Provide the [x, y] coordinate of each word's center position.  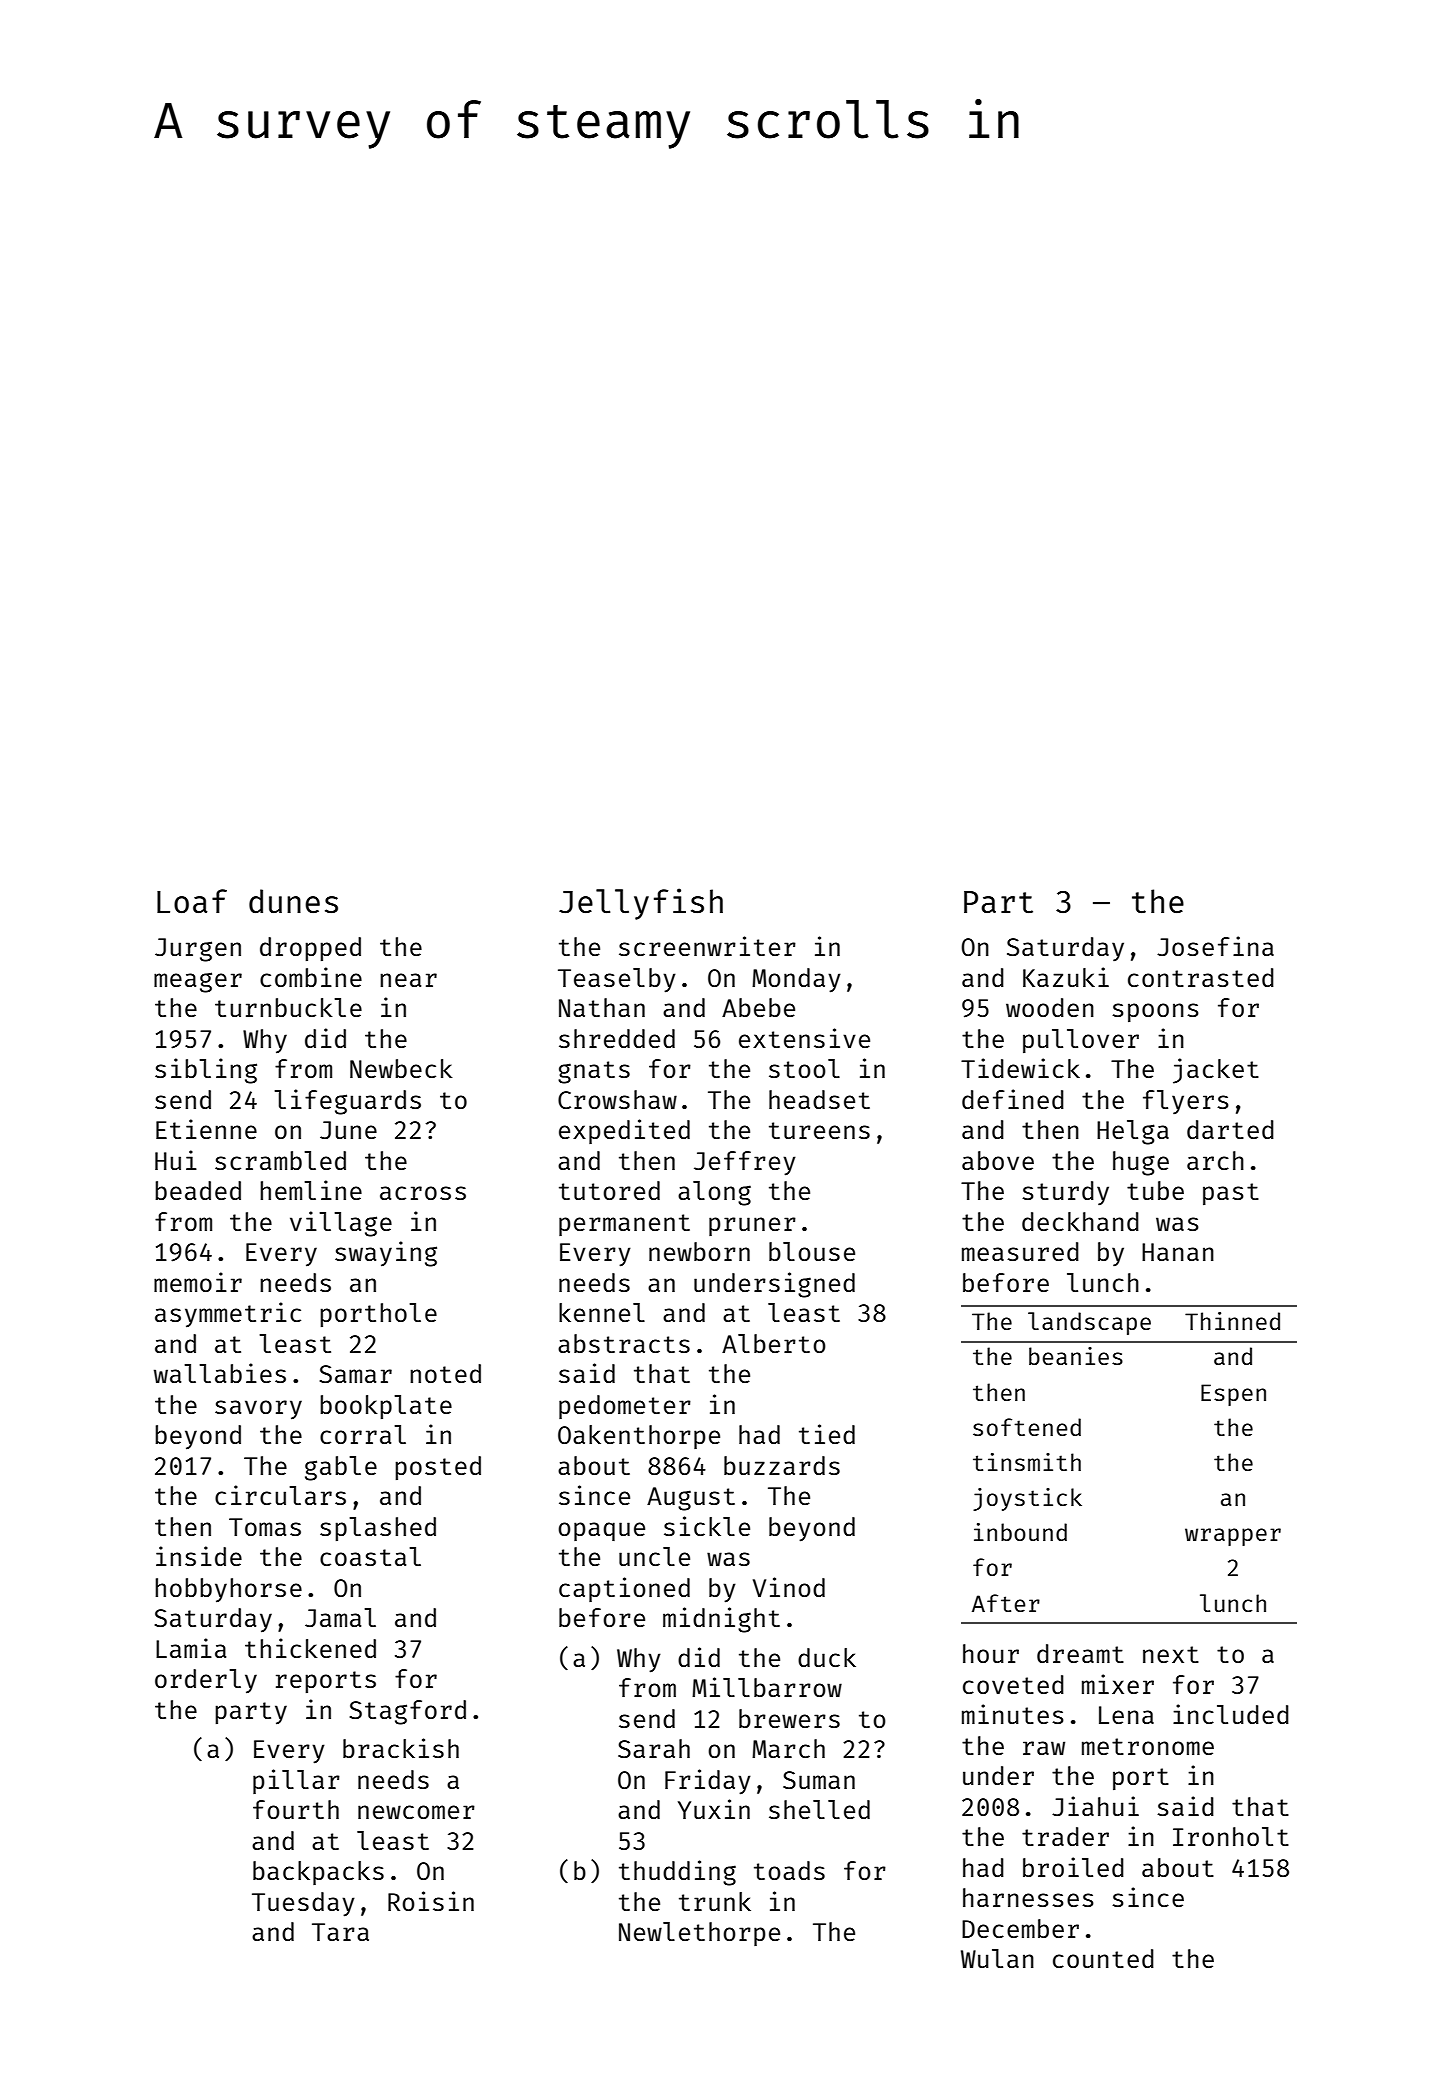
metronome [1148, 1746]
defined [1013, 1099]
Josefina [1215, 946]
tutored [609, 1190]
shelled [819, 1809]
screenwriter [707, 946]
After [1006, 1603]
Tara [340, 1932]
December [1020, 1928]
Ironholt [1231, 1836]
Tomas [265, 1527]
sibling [206, 1071]
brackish [401, 1748]
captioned [624, 1589]
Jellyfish [641, 904]
